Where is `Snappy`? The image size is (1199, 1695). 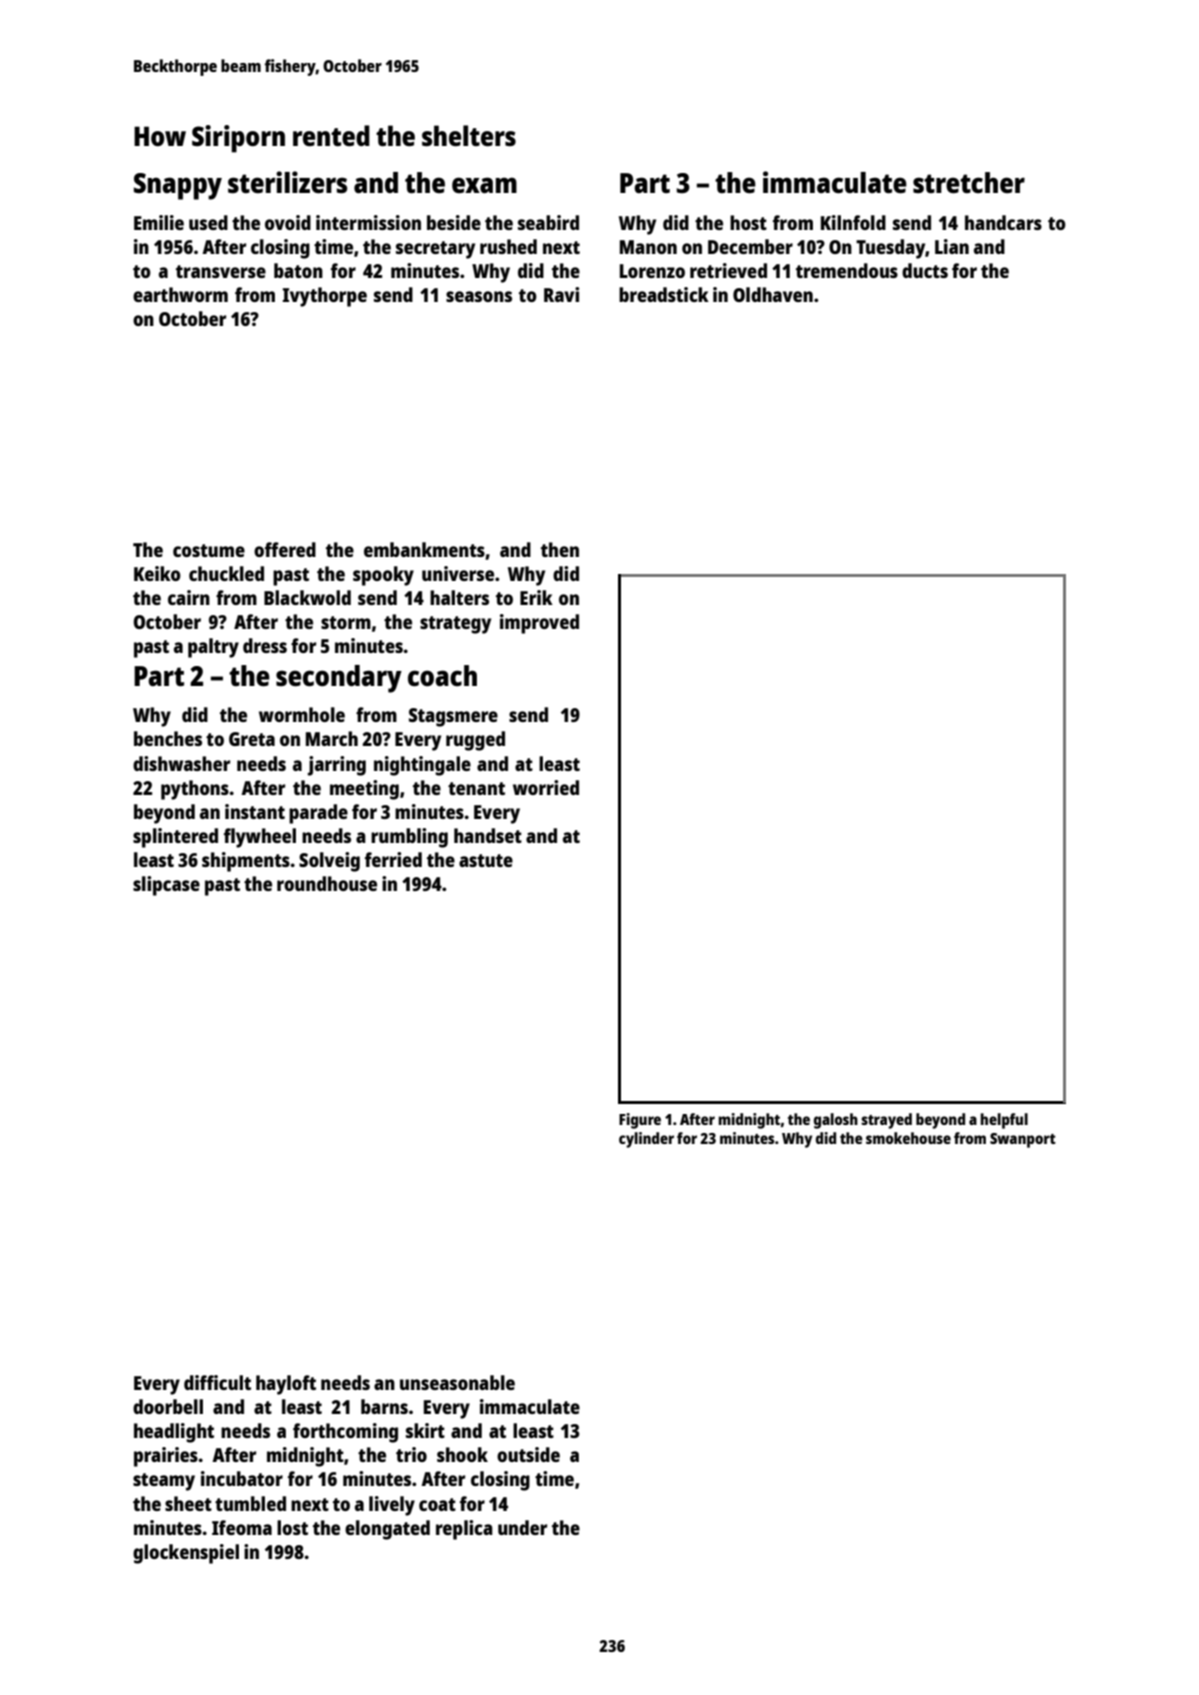
Snappy is located at coordinates (178, 186).
